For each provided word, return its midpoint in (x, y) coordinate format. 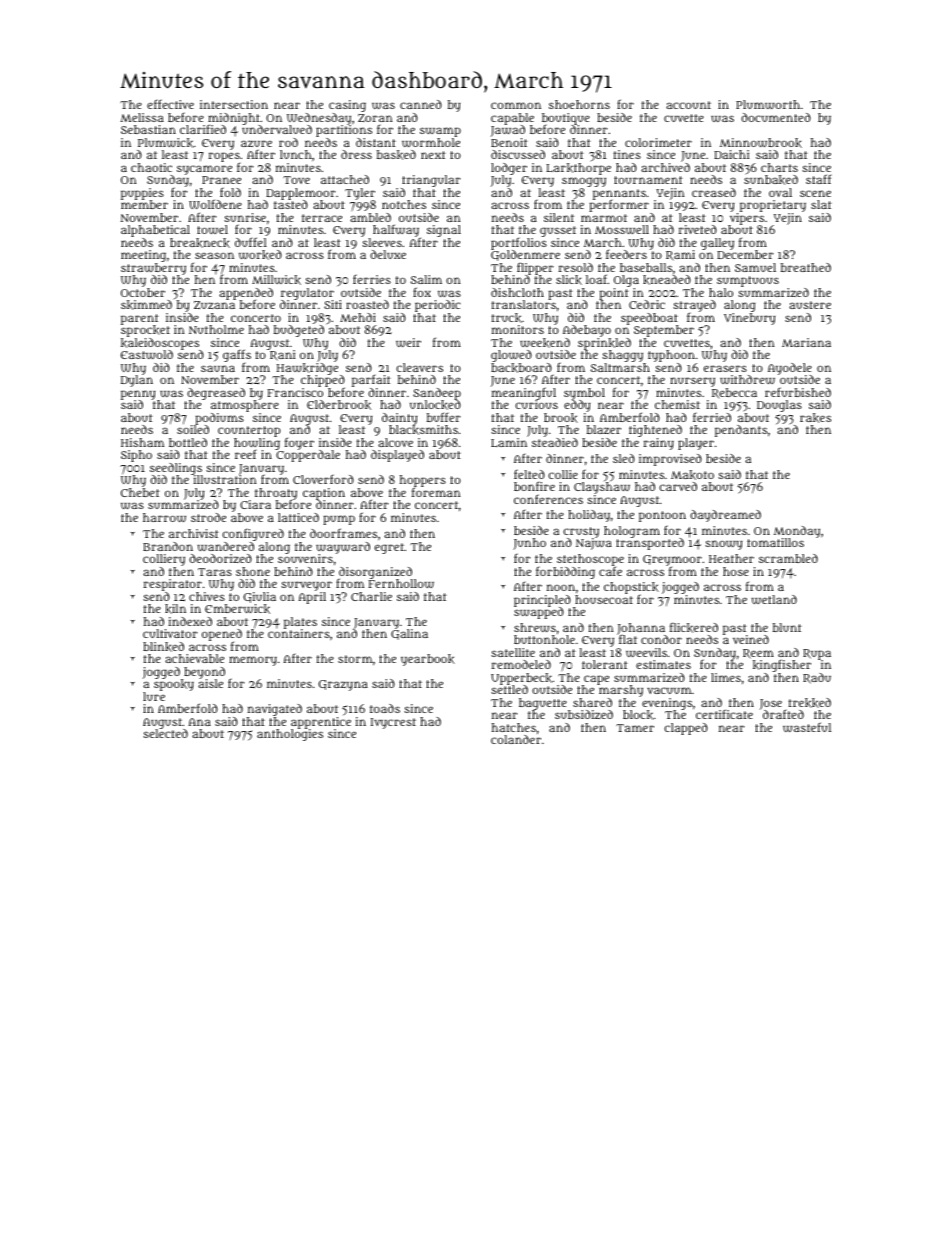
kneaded (667, 280)
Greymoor (672, 561)
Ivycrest (393, 723)
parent (140, 320)
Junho (529, 544)
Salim (426, 279)
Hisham (142, 442)
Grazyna (343, 685)
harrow (164, 517)
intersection (234, 104)
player (696, 444)
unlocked (435, 405)
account (688, 105)
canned (421, 104)
